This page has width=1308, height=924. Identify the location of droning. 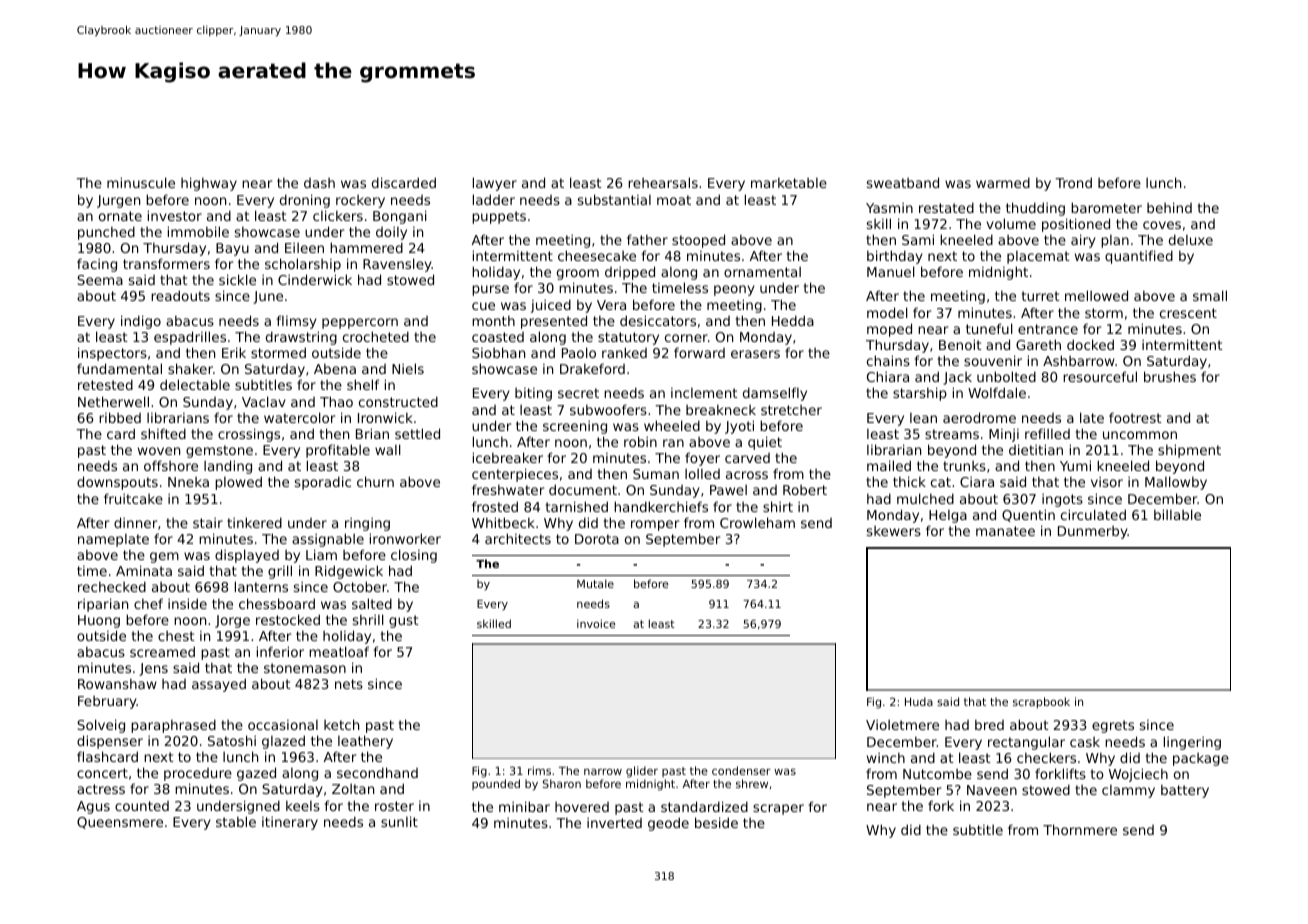
(305, 201).
